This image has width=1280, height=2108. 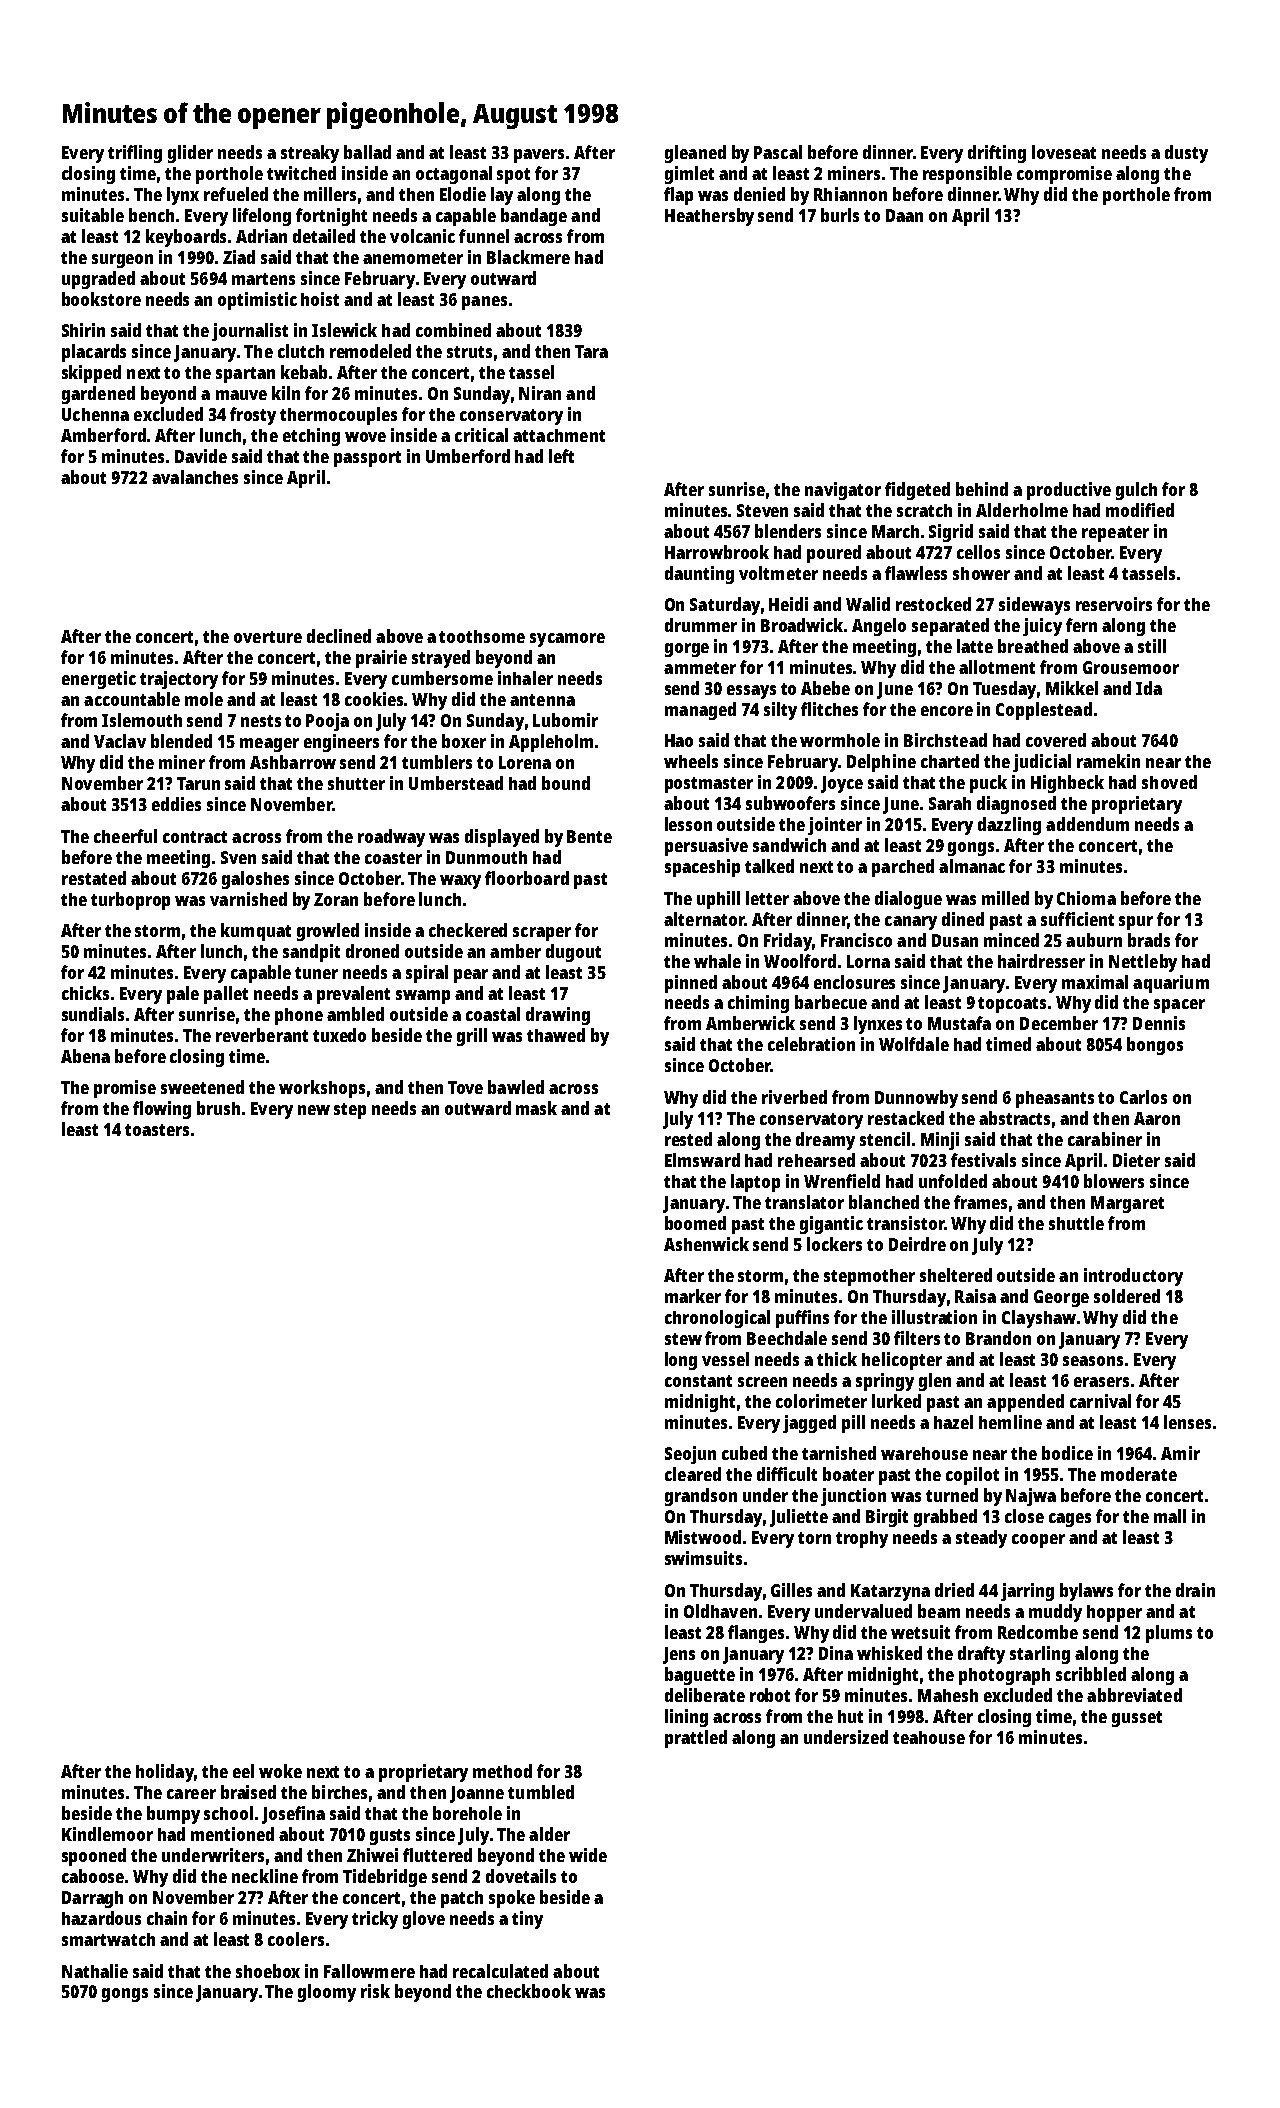 I want to click on dusty, so click(x=1186, y=154).
